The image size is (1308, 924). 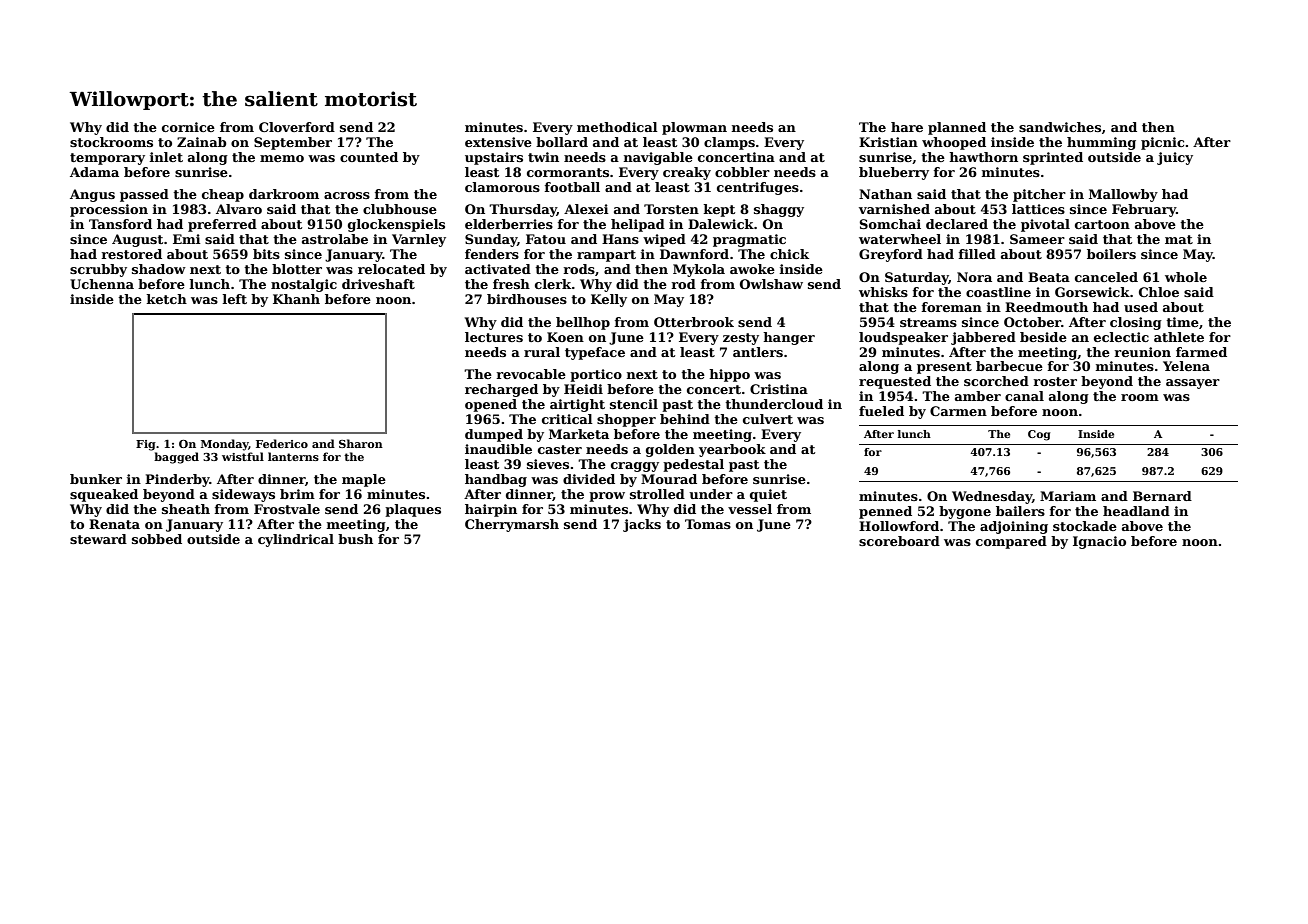 What do you see at coordinates (1060, 127) in the image?
I see `sandwiches` at bounding box center [1060, 127].
